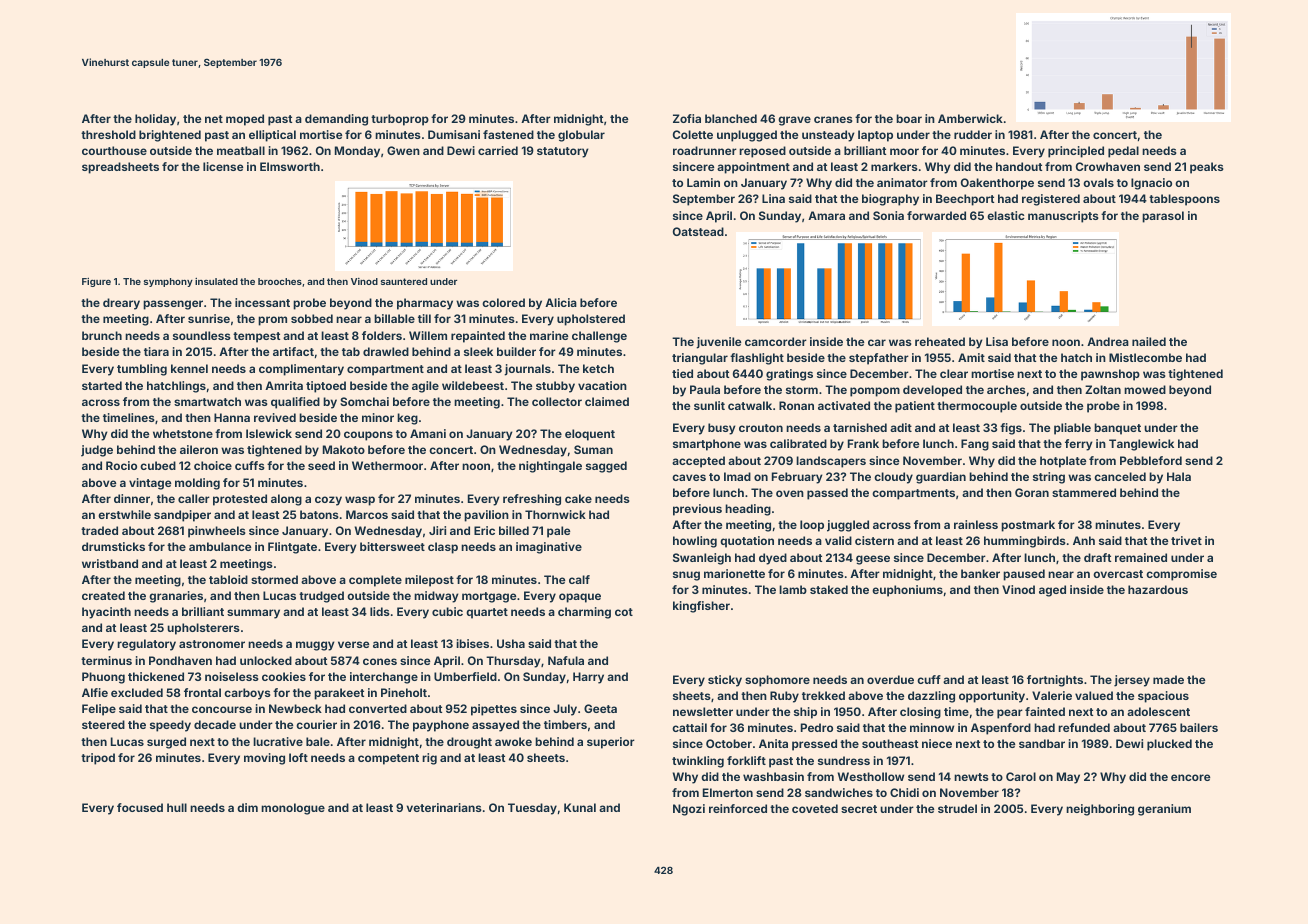 The height and width of the image is (924, 1308). I want to click on thermocouple, so click(977, 407).
